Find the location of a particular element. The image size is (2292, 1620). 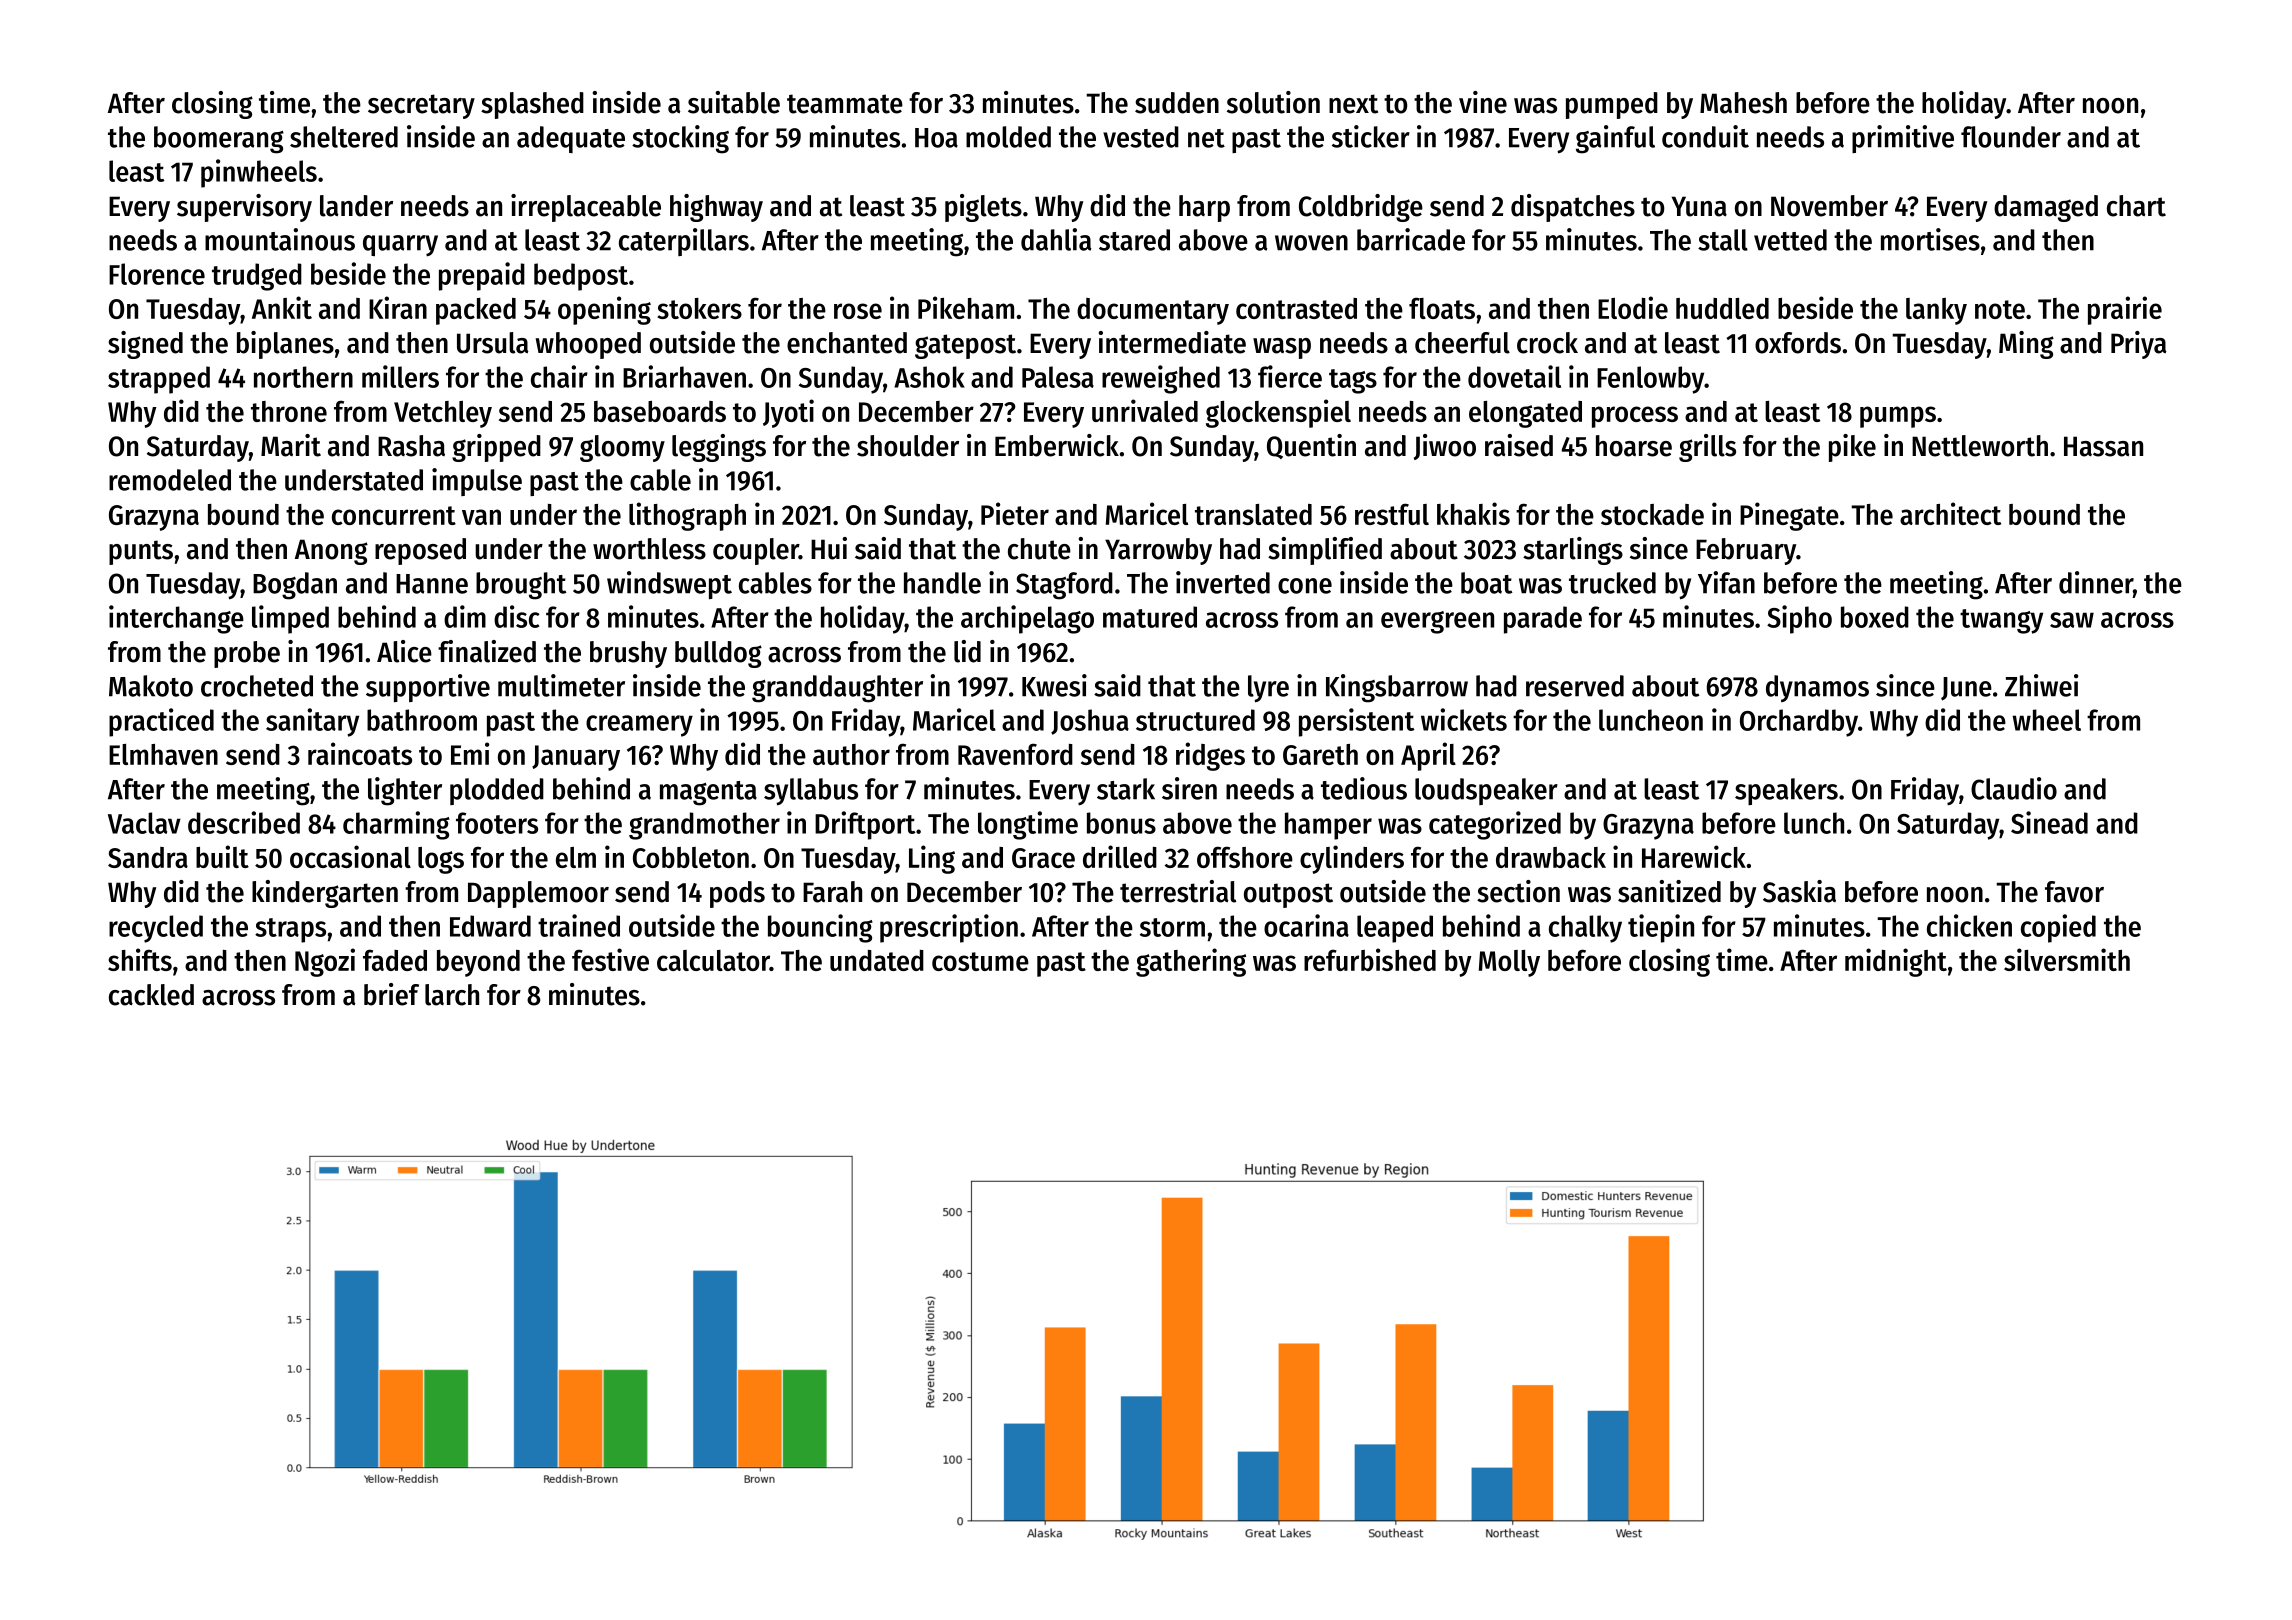

Zhiwei is located at coordinates (2041, 685).
